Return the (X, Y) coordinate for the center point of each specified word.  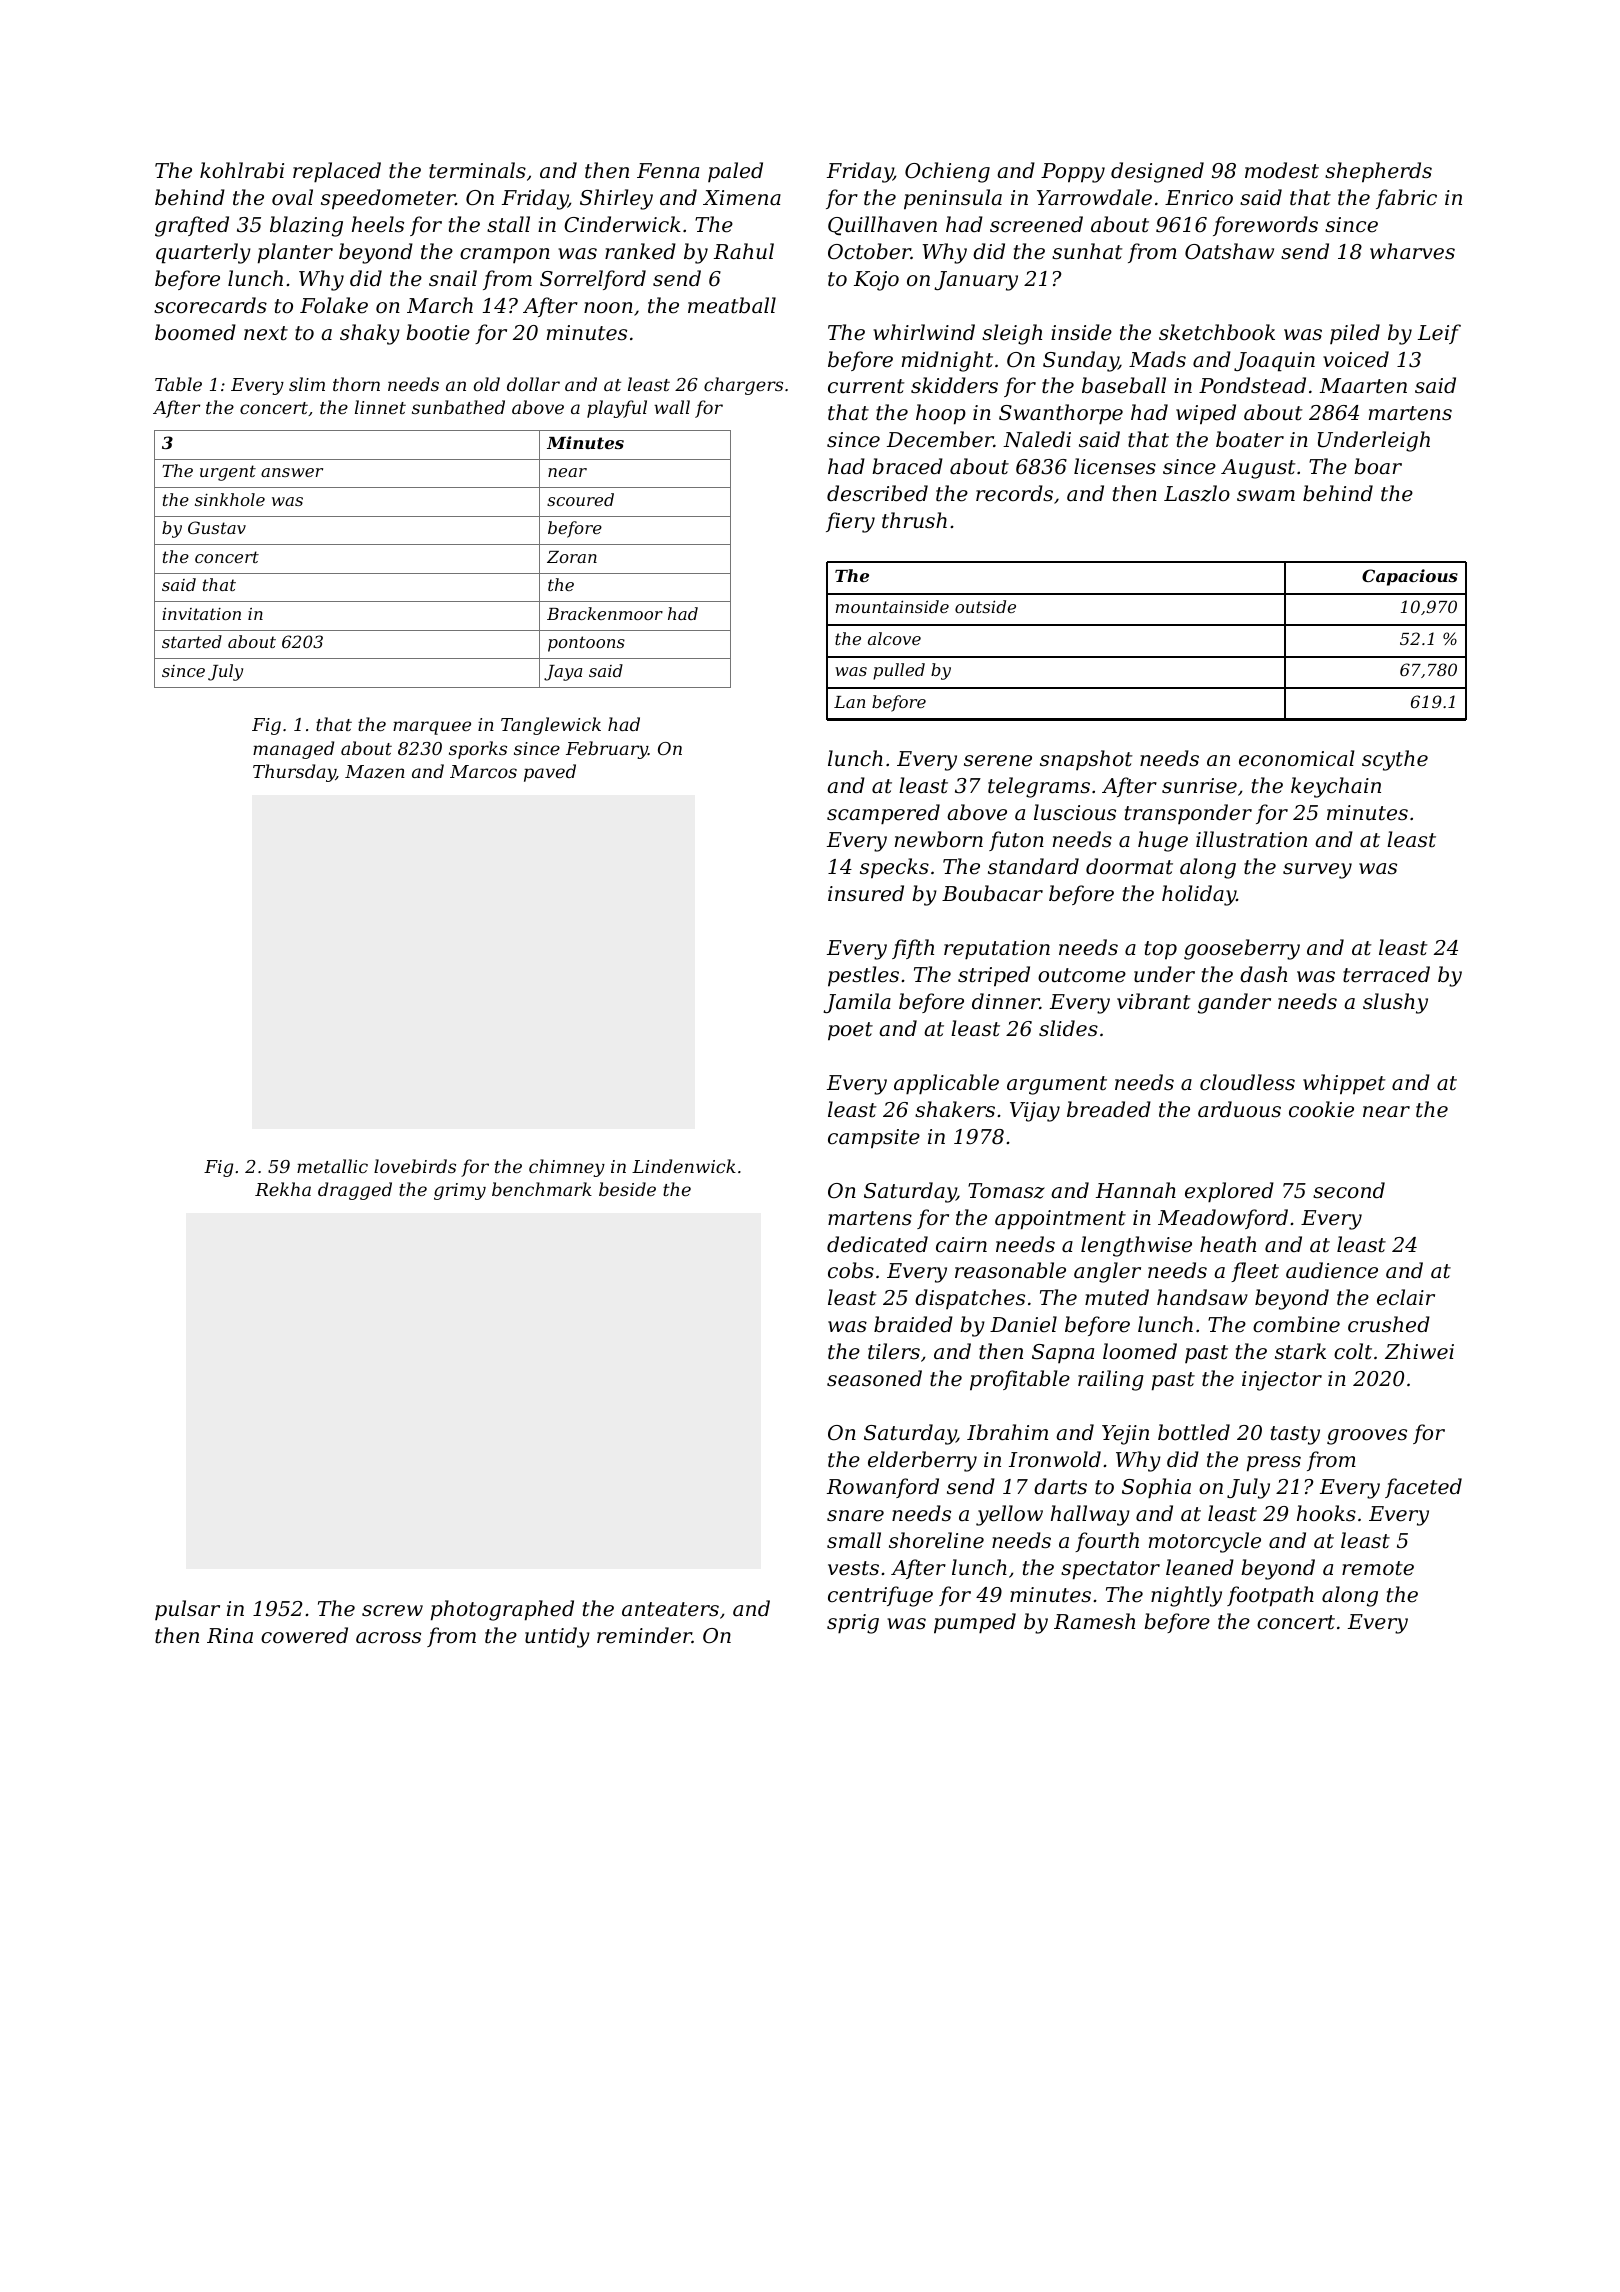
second (1349, 1190)
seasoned (874, 1378)
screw (392, 1611)
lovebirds (415, 1166)
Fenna (668, 171)
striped (994, 976)
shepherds (1378, 172)
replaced (337, 172)
